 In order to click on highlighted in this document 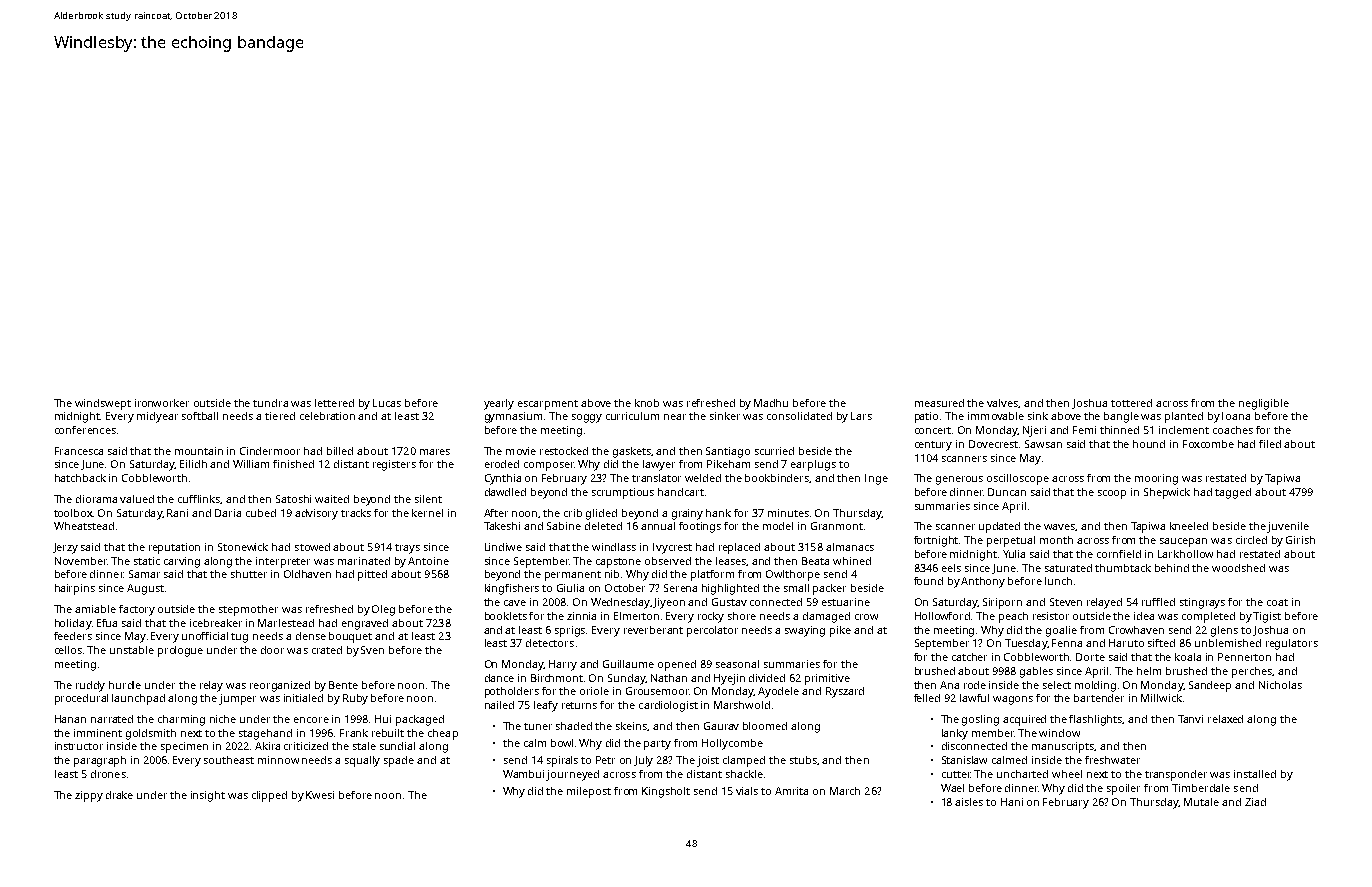, I will do `click(730, 589)`.
